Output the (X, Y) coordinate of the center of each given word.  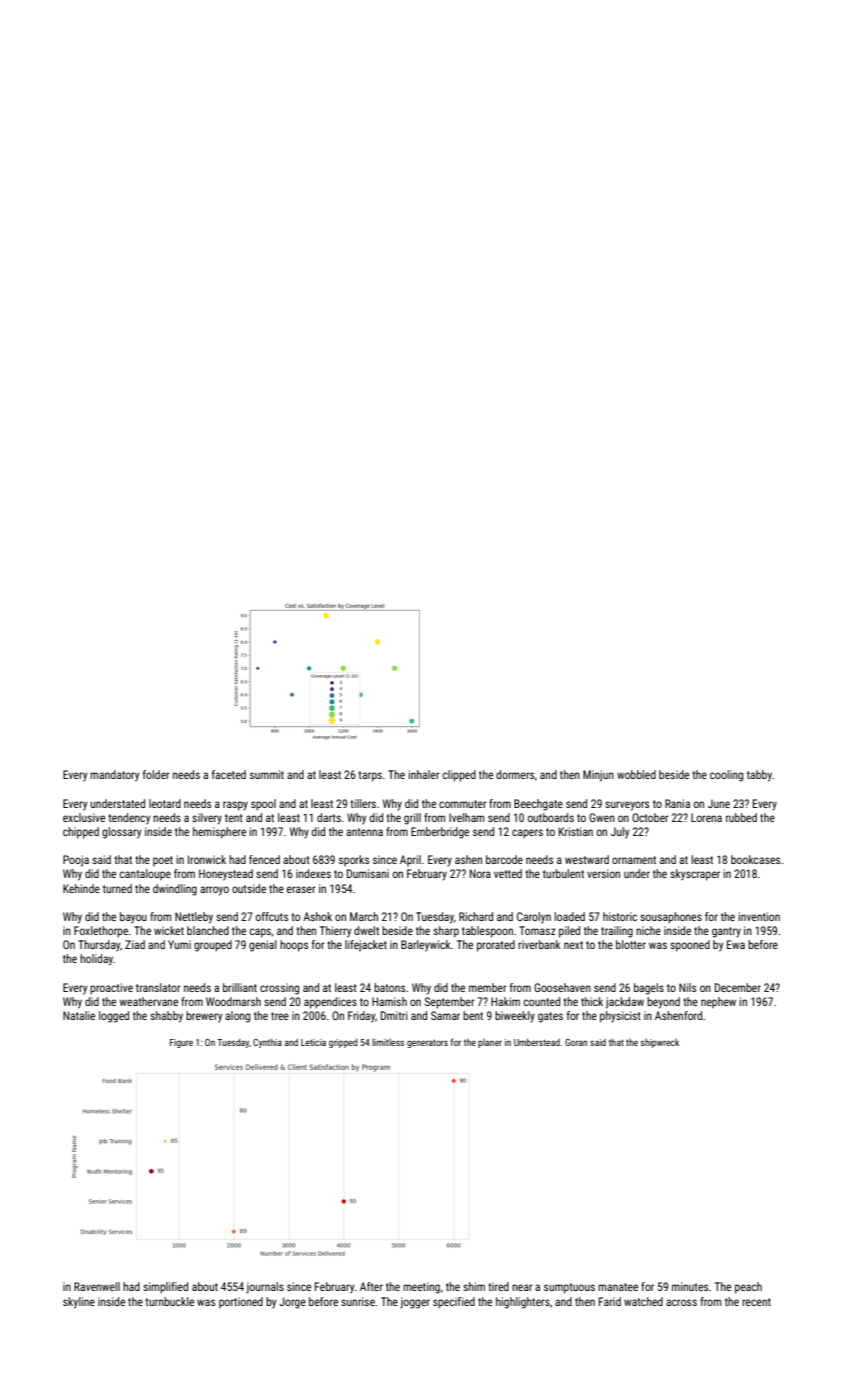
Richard (476, 916)
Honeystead (226, 875)
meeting (421, 1288)
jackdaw (625, 1003)
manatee (618, 1287)
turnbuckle (169, 1301)
